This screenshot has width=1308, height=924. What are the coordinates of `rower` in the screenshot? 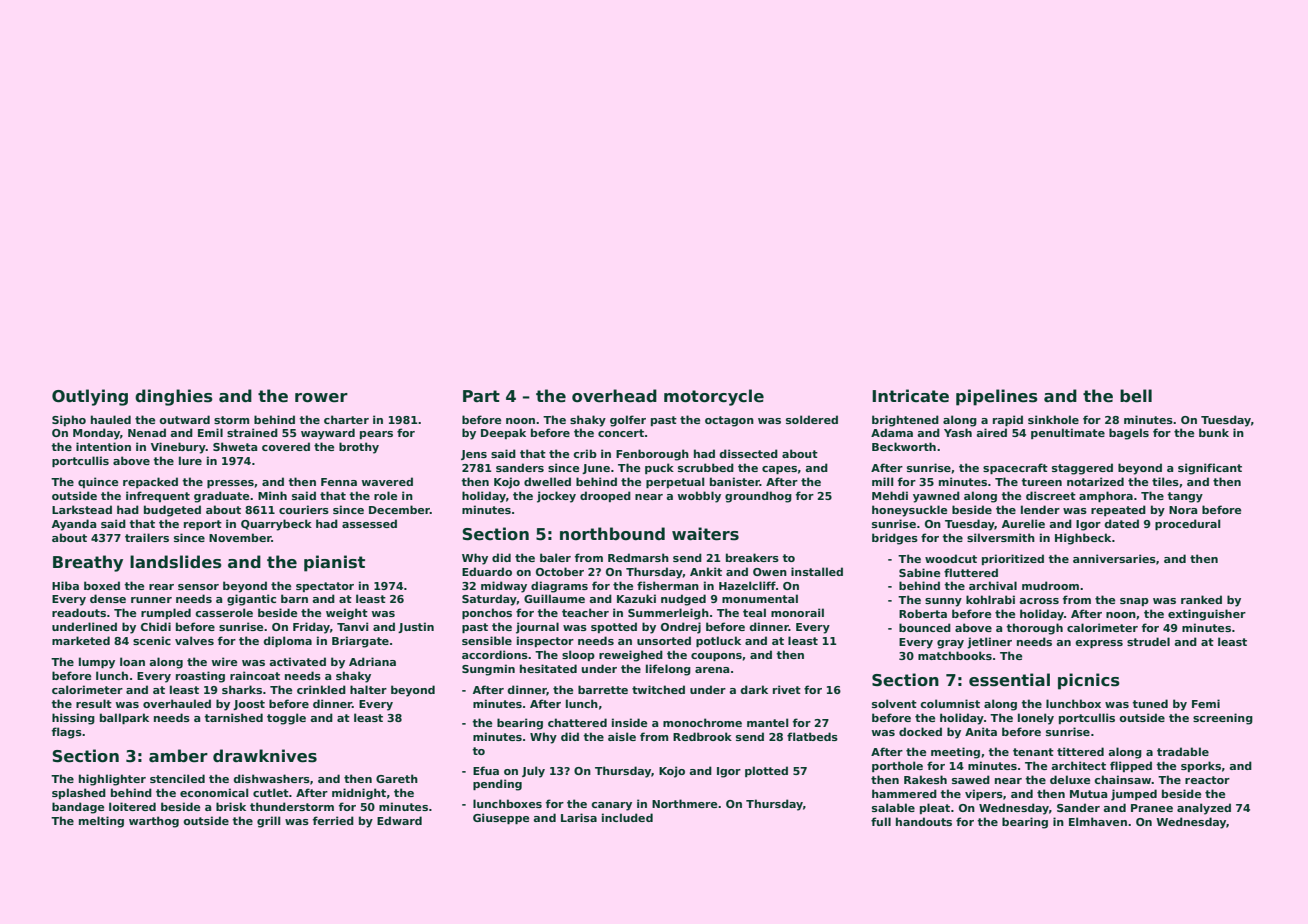 It's located at (321, 398).
